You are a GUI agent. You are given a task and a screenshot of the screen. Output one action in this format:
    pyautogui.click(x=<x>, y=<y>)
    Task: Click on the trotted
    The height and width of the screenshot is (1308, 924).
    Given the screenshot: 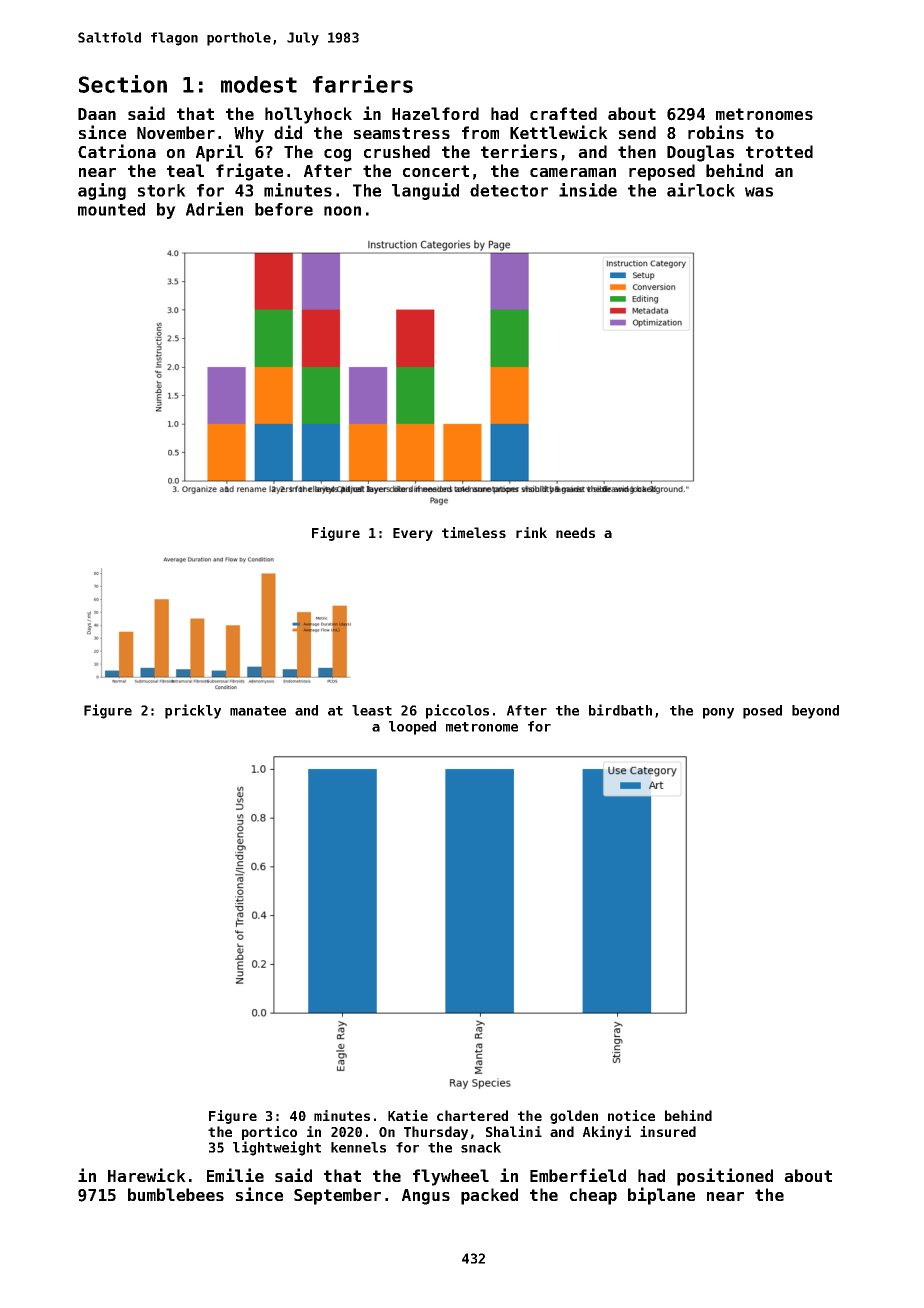 What is the action you would take?
    pyautogui.click(x=779, y=151)
